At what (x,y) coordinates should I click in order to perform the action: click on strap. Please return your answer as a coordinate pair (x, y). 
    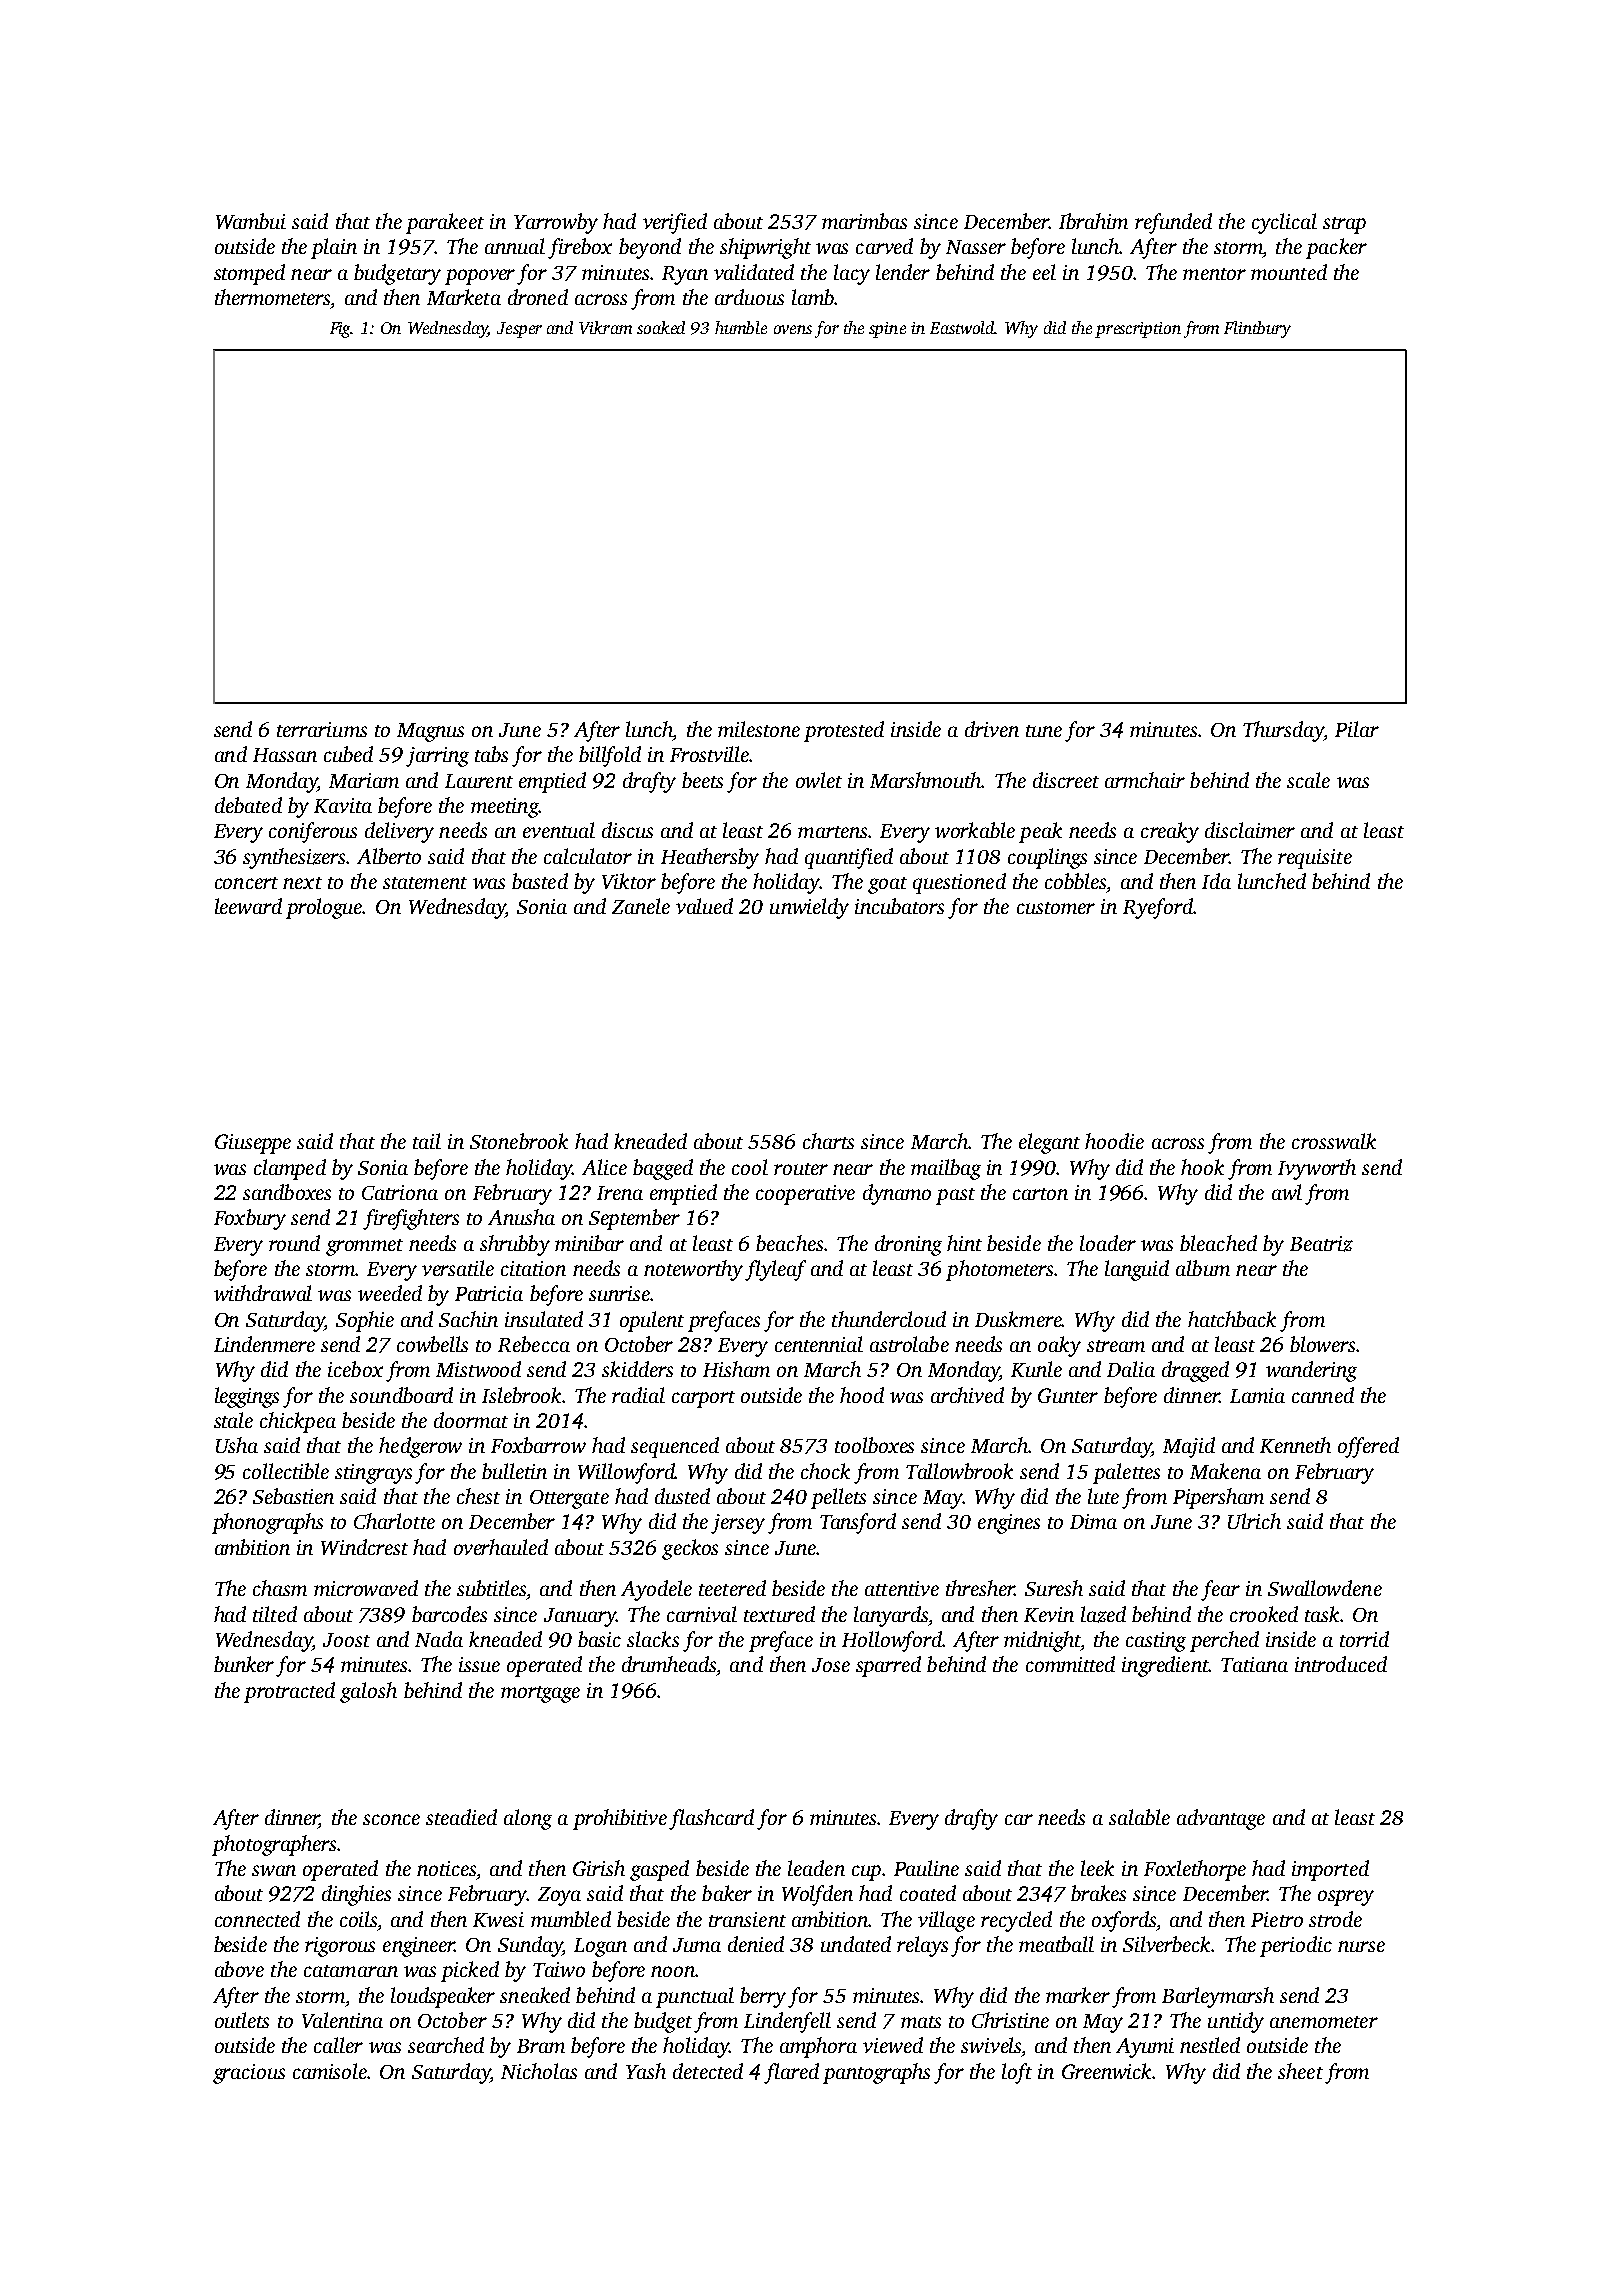
    Looking at the image, I should click on (1344, 225).
